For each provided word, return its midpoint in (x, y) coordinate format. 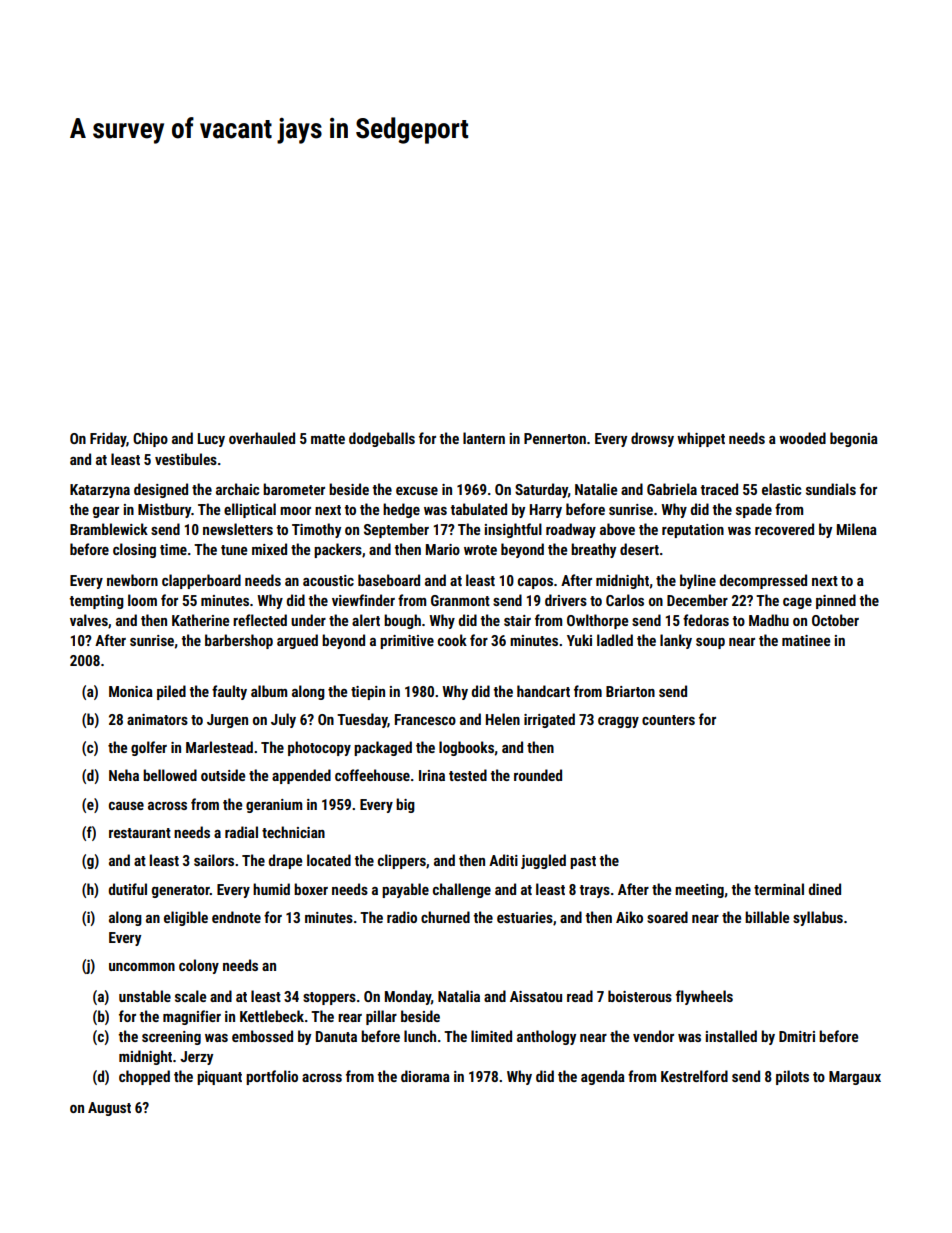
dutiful (128, 889)
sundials (831, 489)
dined (825, 889)
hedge (401, 510)
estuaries (525, 917)
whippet (701, 439)
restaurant (140, 833)
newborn (132, 580)
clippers (402, 861)
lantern (484, 438)
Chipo (150, 439)
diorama (425, 1076)
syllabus (818, 918)
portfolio (272, 1077)
